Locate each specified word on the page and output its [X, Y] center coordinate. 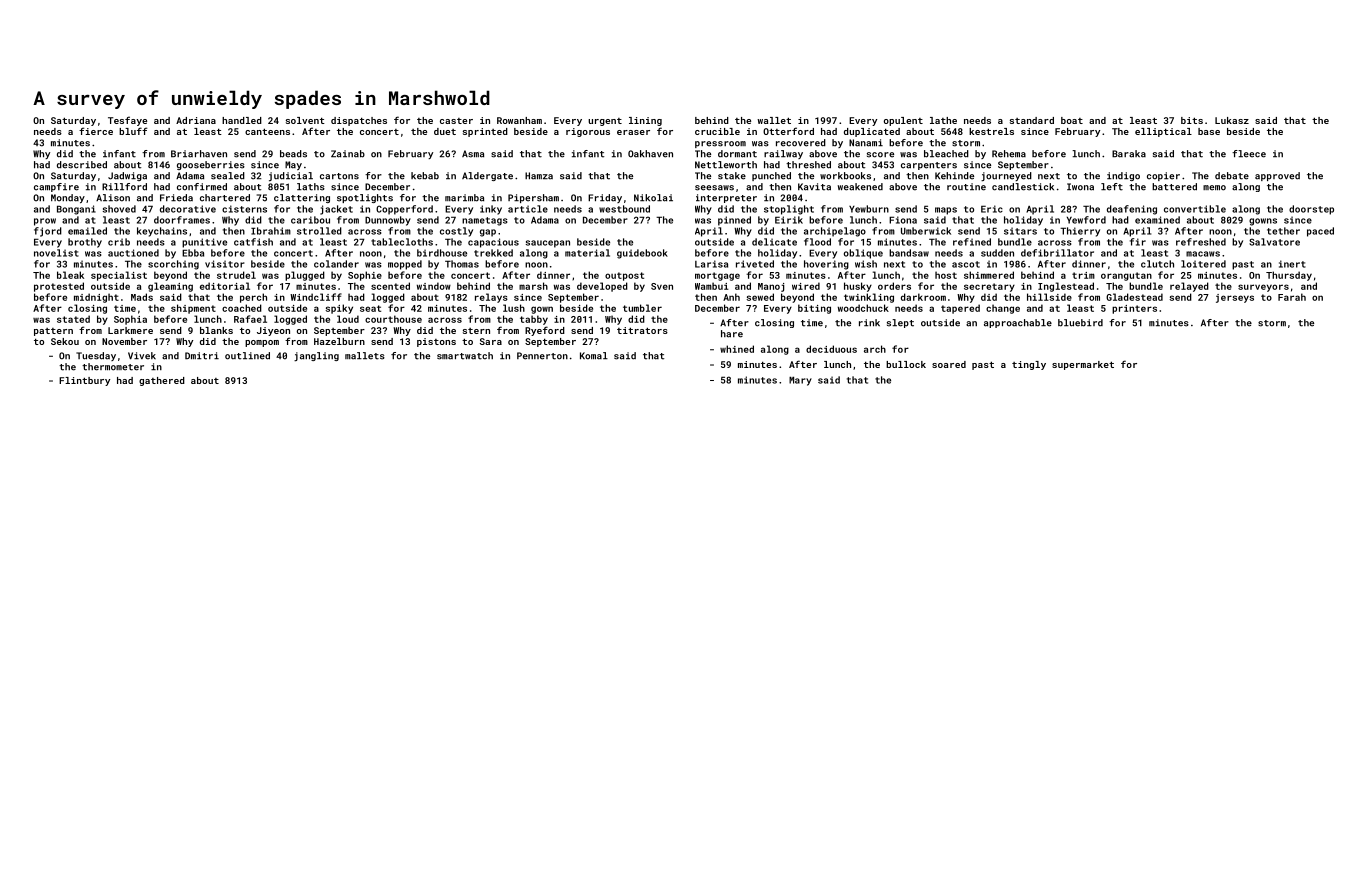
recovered [801, 143]
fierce [96, 131]
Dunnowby [388, 221]
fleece [1249, 154]
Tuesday [96, 356]
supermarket [1083, 365]
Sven [662, 286]
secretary [989, 287]
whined [737, 349]
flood [817, 242]
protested [59, 287]
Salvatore [1274, 242]
